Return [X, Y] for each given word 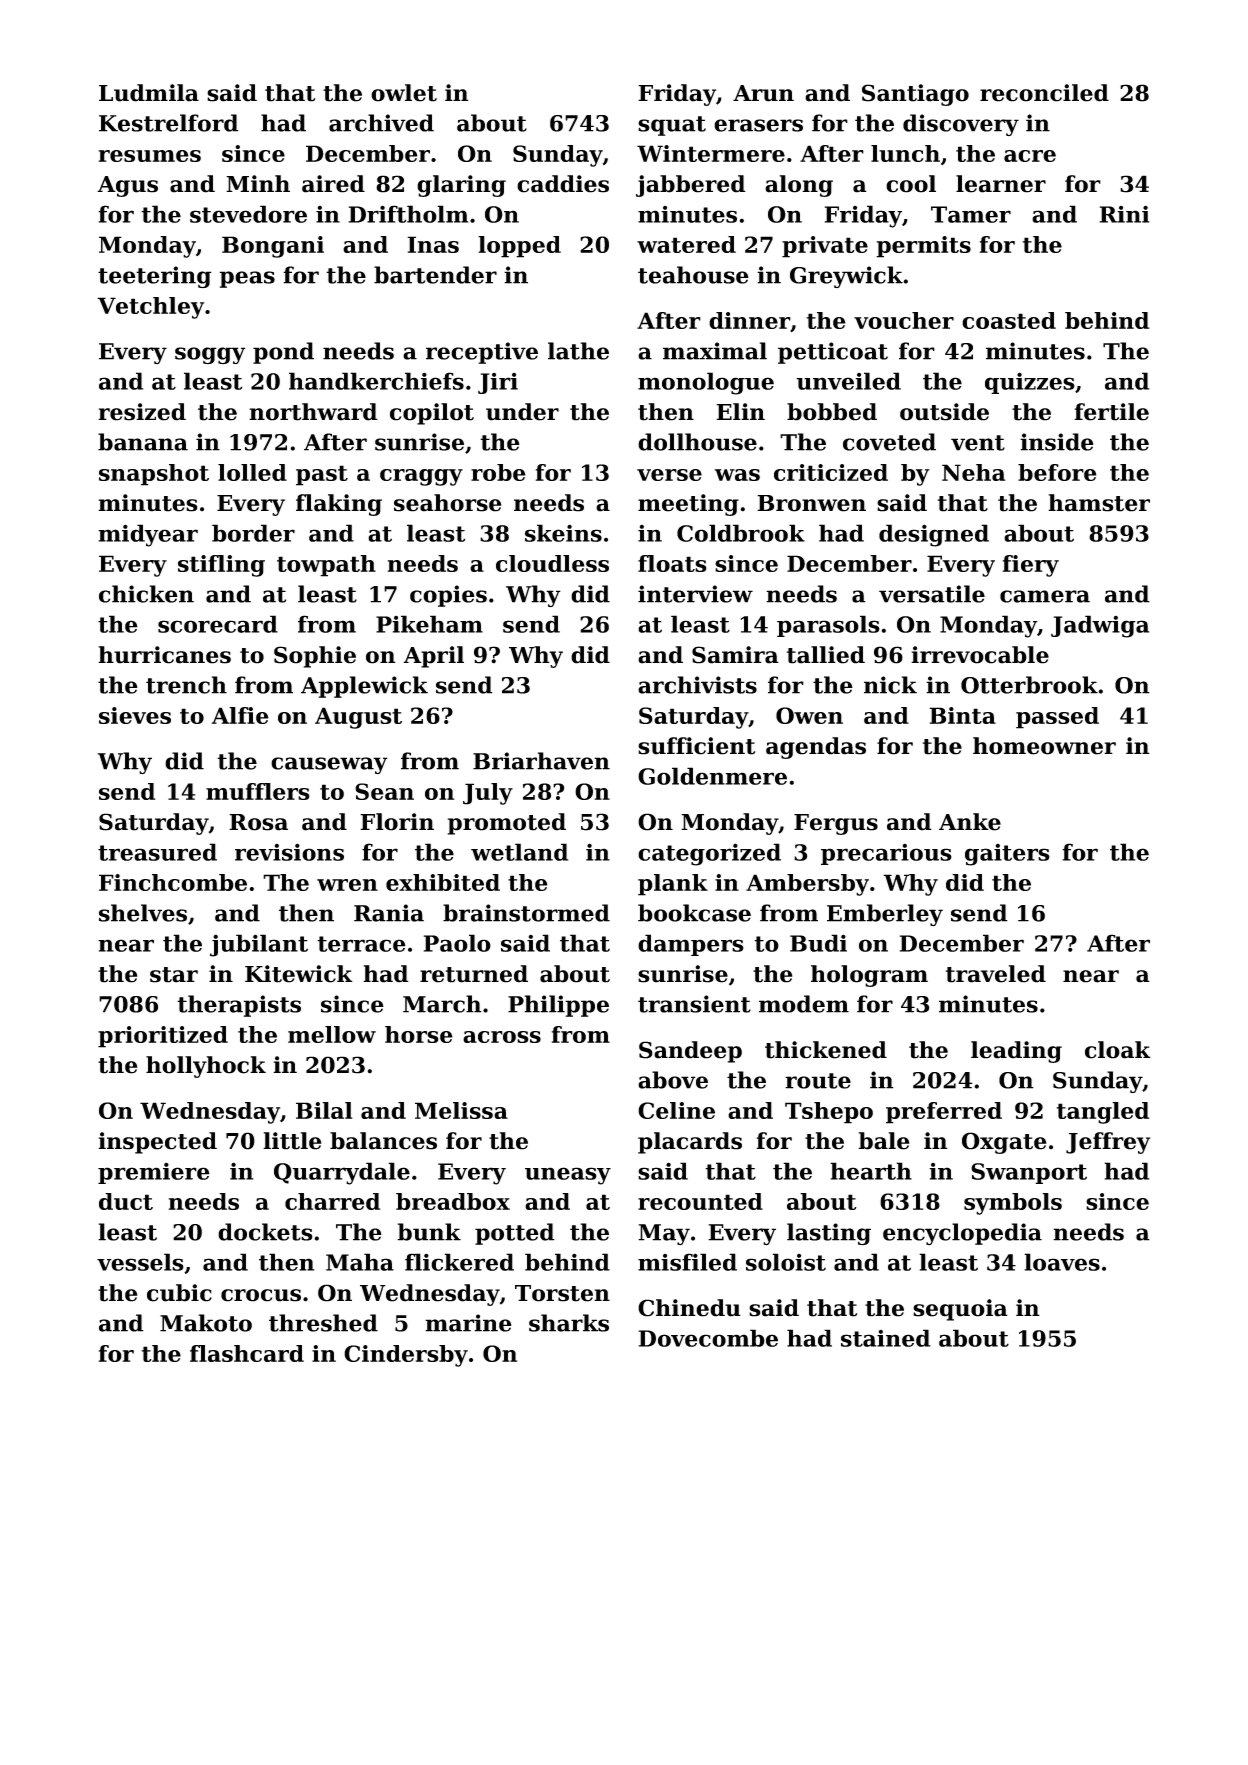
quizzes [1030, 383]
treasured [157, 852]
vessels [140, 1262]
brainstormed [526, 913]
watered [686, 244]
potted [515, 1234]
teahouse [693, 275]
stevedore [248, 214]
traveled [996, 974]
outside [944, 412]
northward [313, 412]
